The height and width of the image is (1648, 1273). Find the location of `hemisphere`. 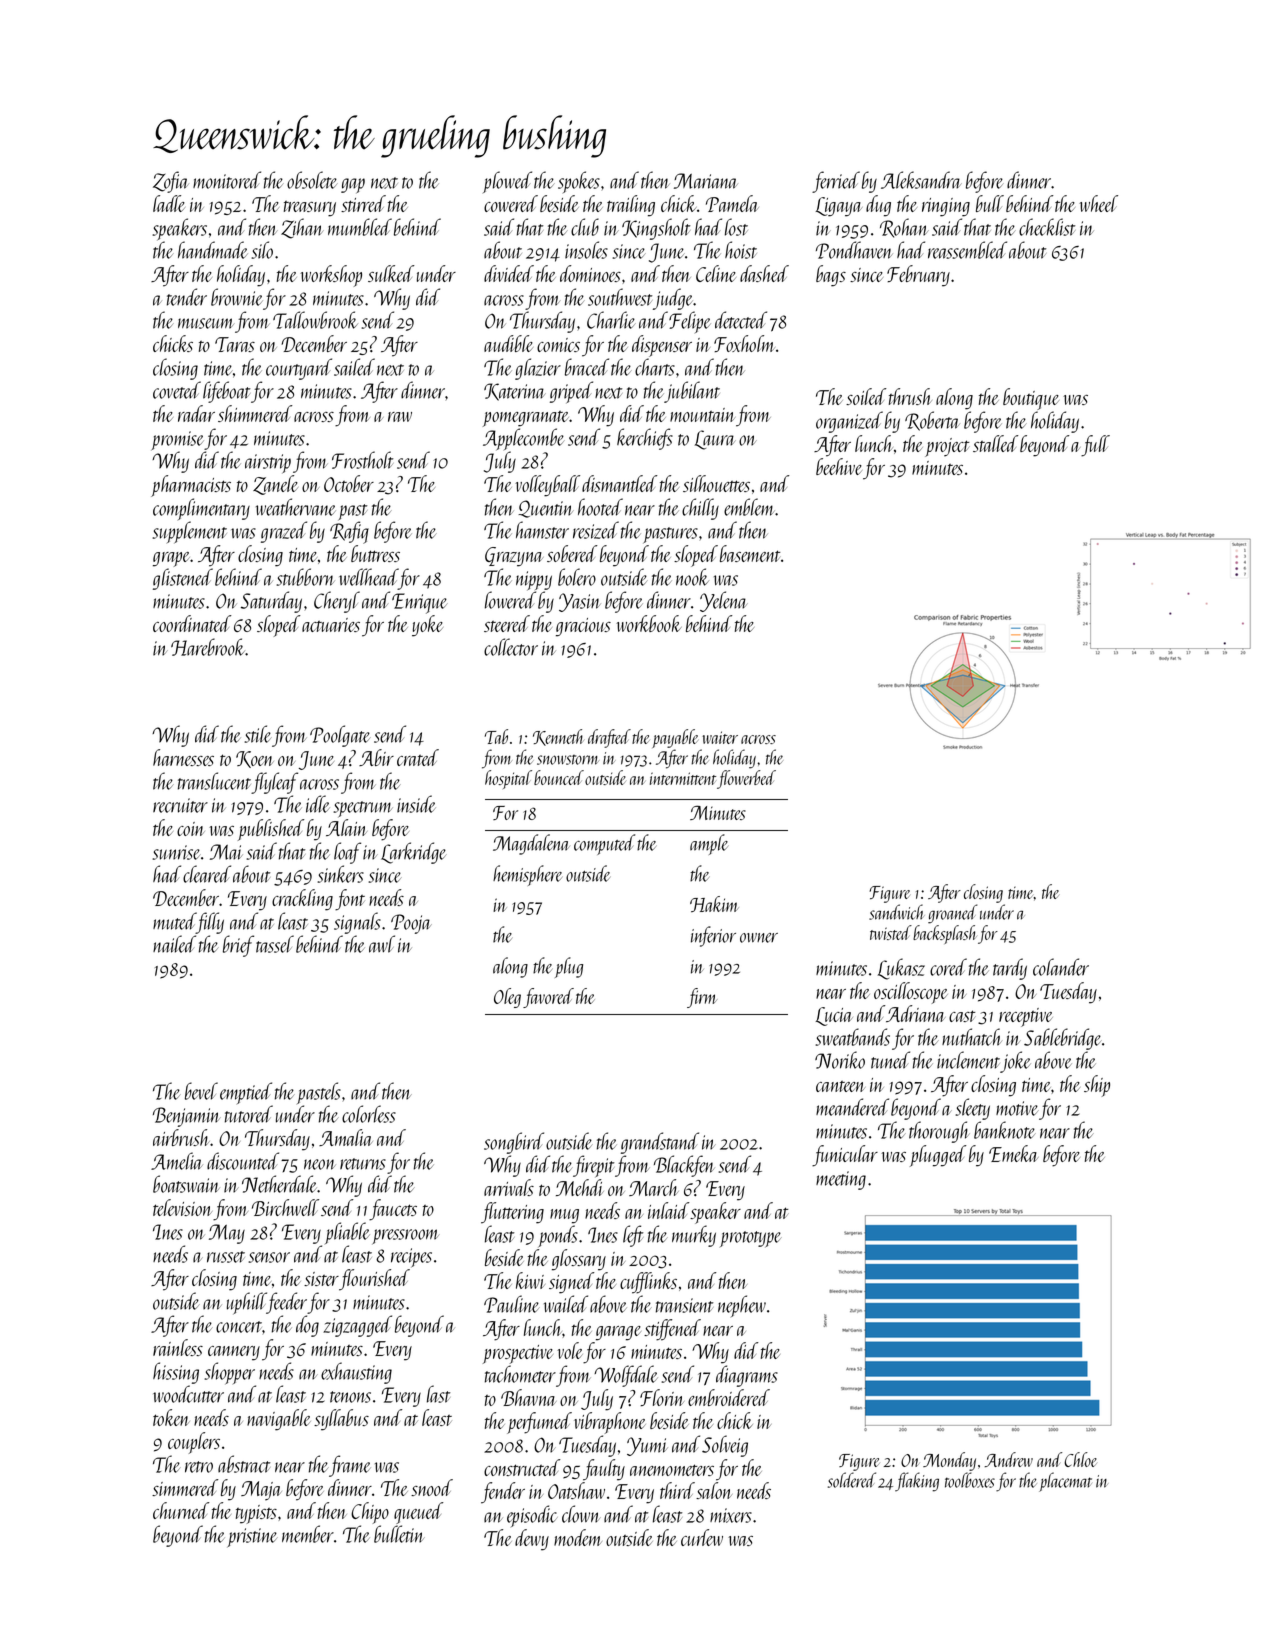

hemisphere is located at coordinates (527, 875).
